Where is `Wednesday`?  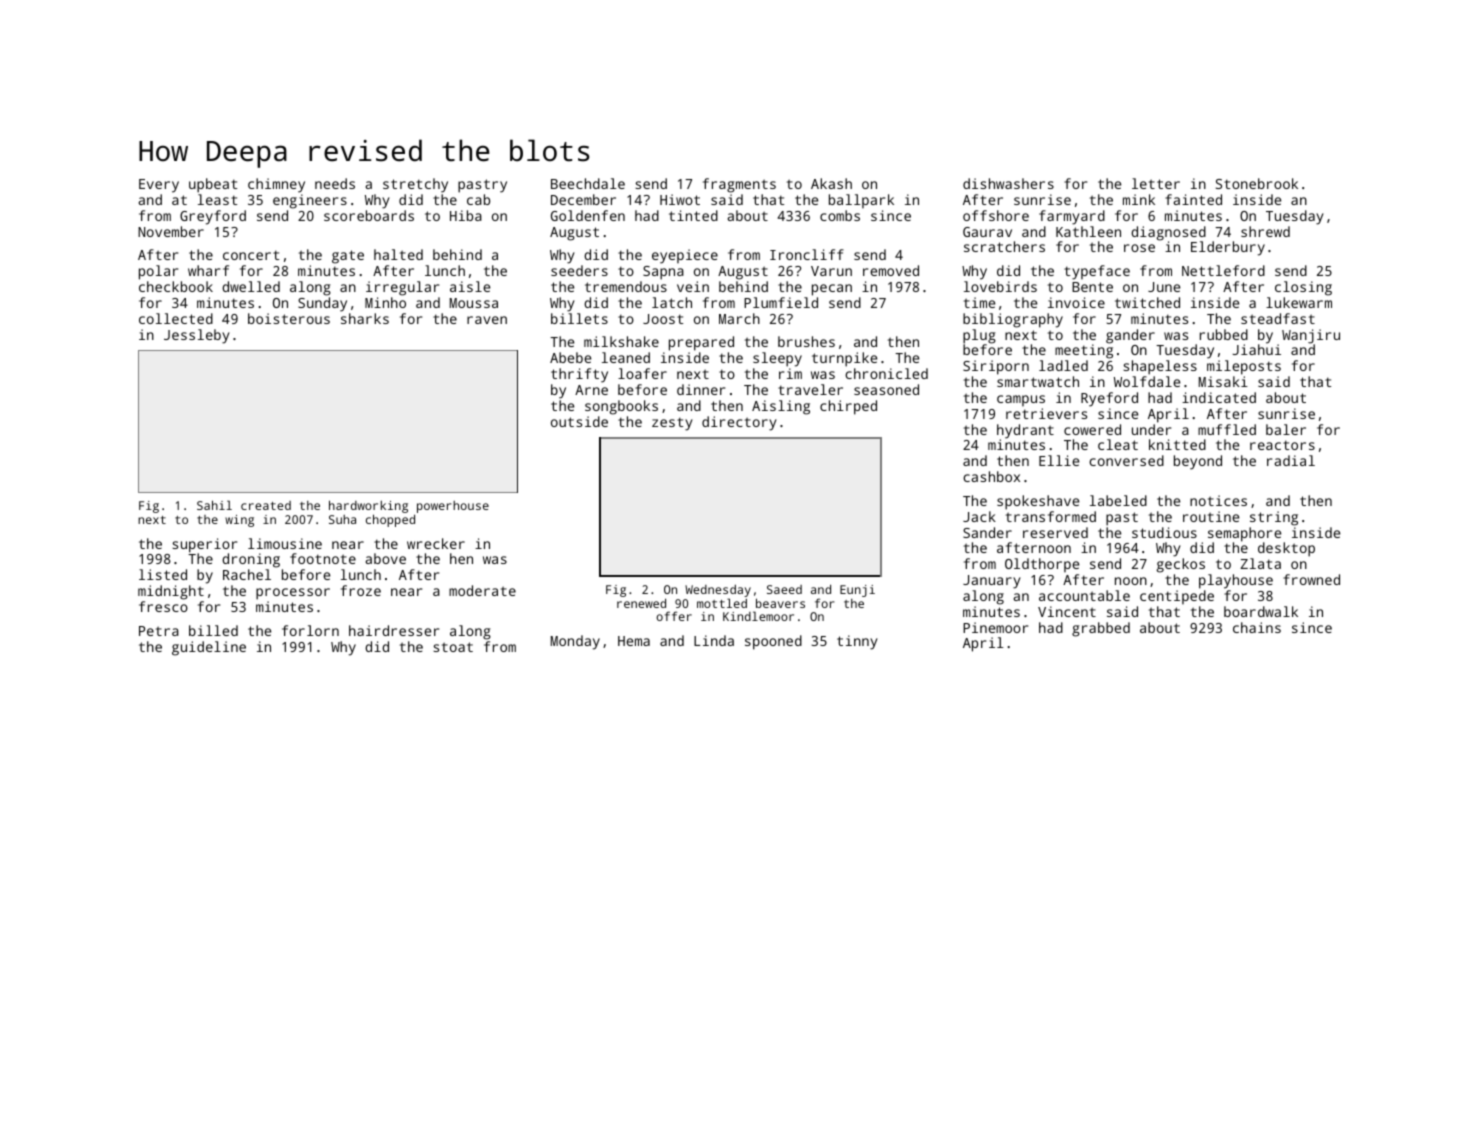
Wednesday is located at coordinates (718, 590).
